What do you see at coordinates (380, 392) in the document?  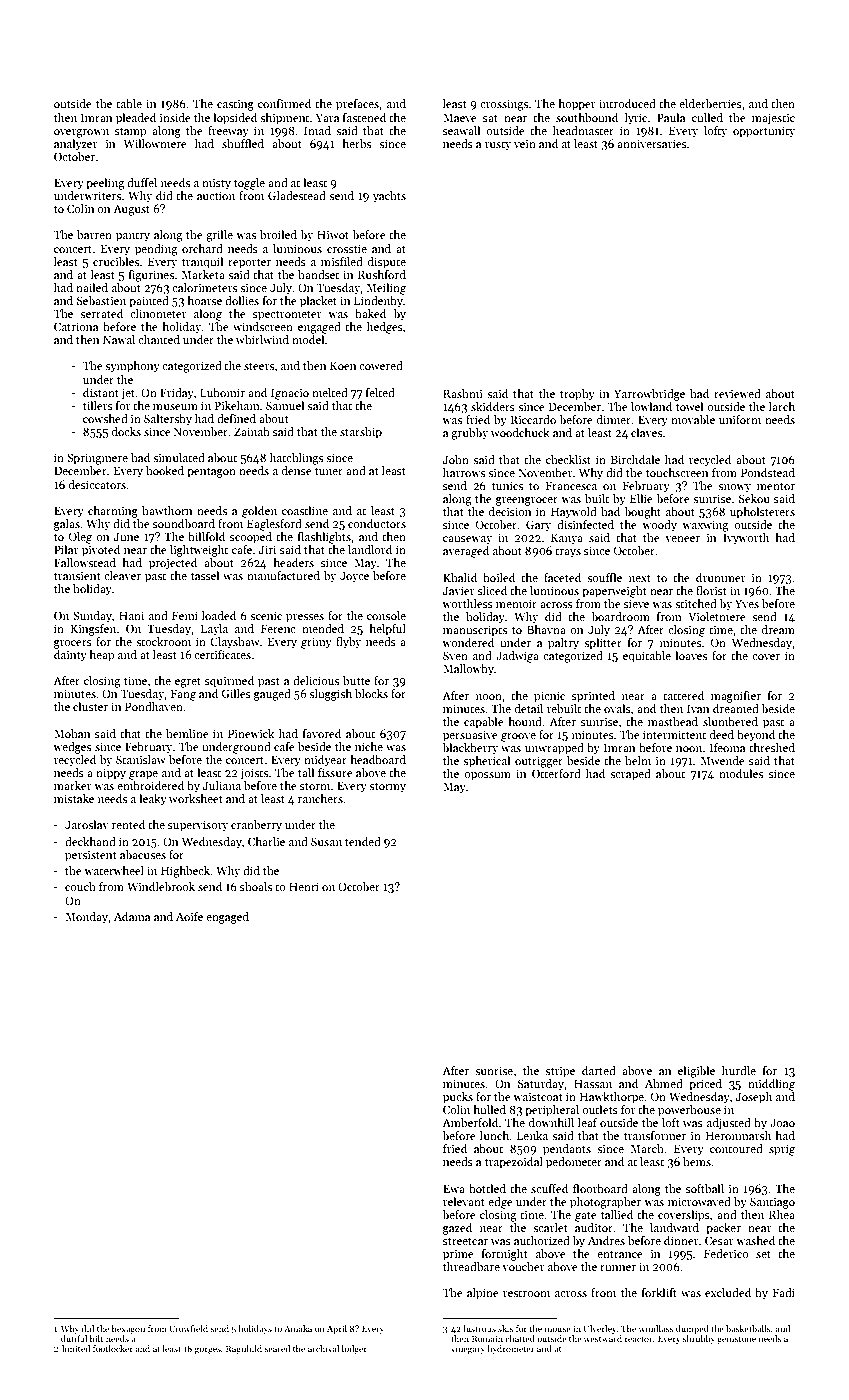 I see `felted` at bounding box center [380, 392].
